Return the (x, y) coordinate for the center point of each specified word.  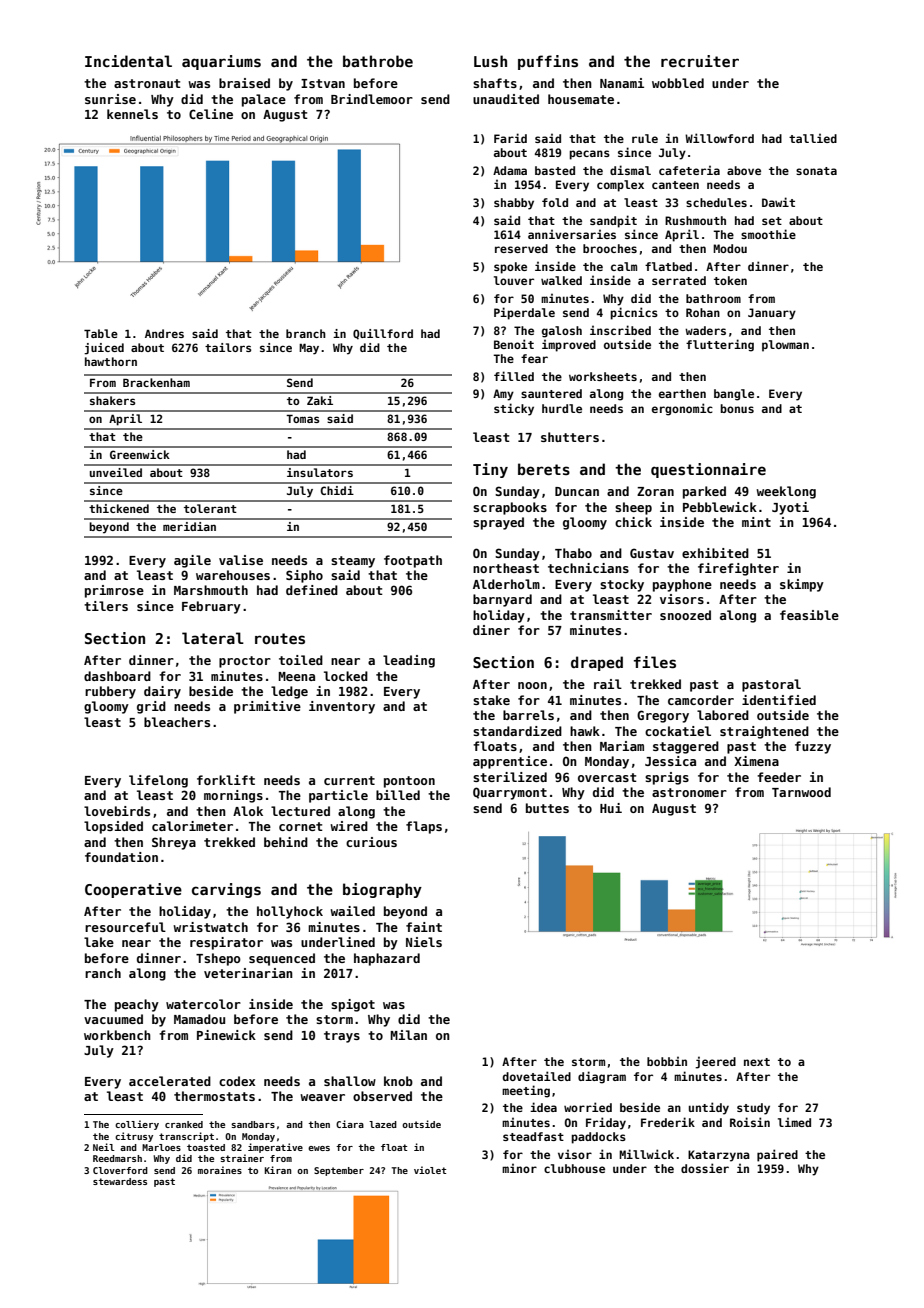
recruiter (700, 61)
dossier (705, 1168)
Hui (611, 808)
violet (430, 1170)
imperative (275, 1148)
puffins (548, 62)
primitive (267, 707)
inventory (342, 707)
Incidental (128, 61)
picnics (634, 313)
